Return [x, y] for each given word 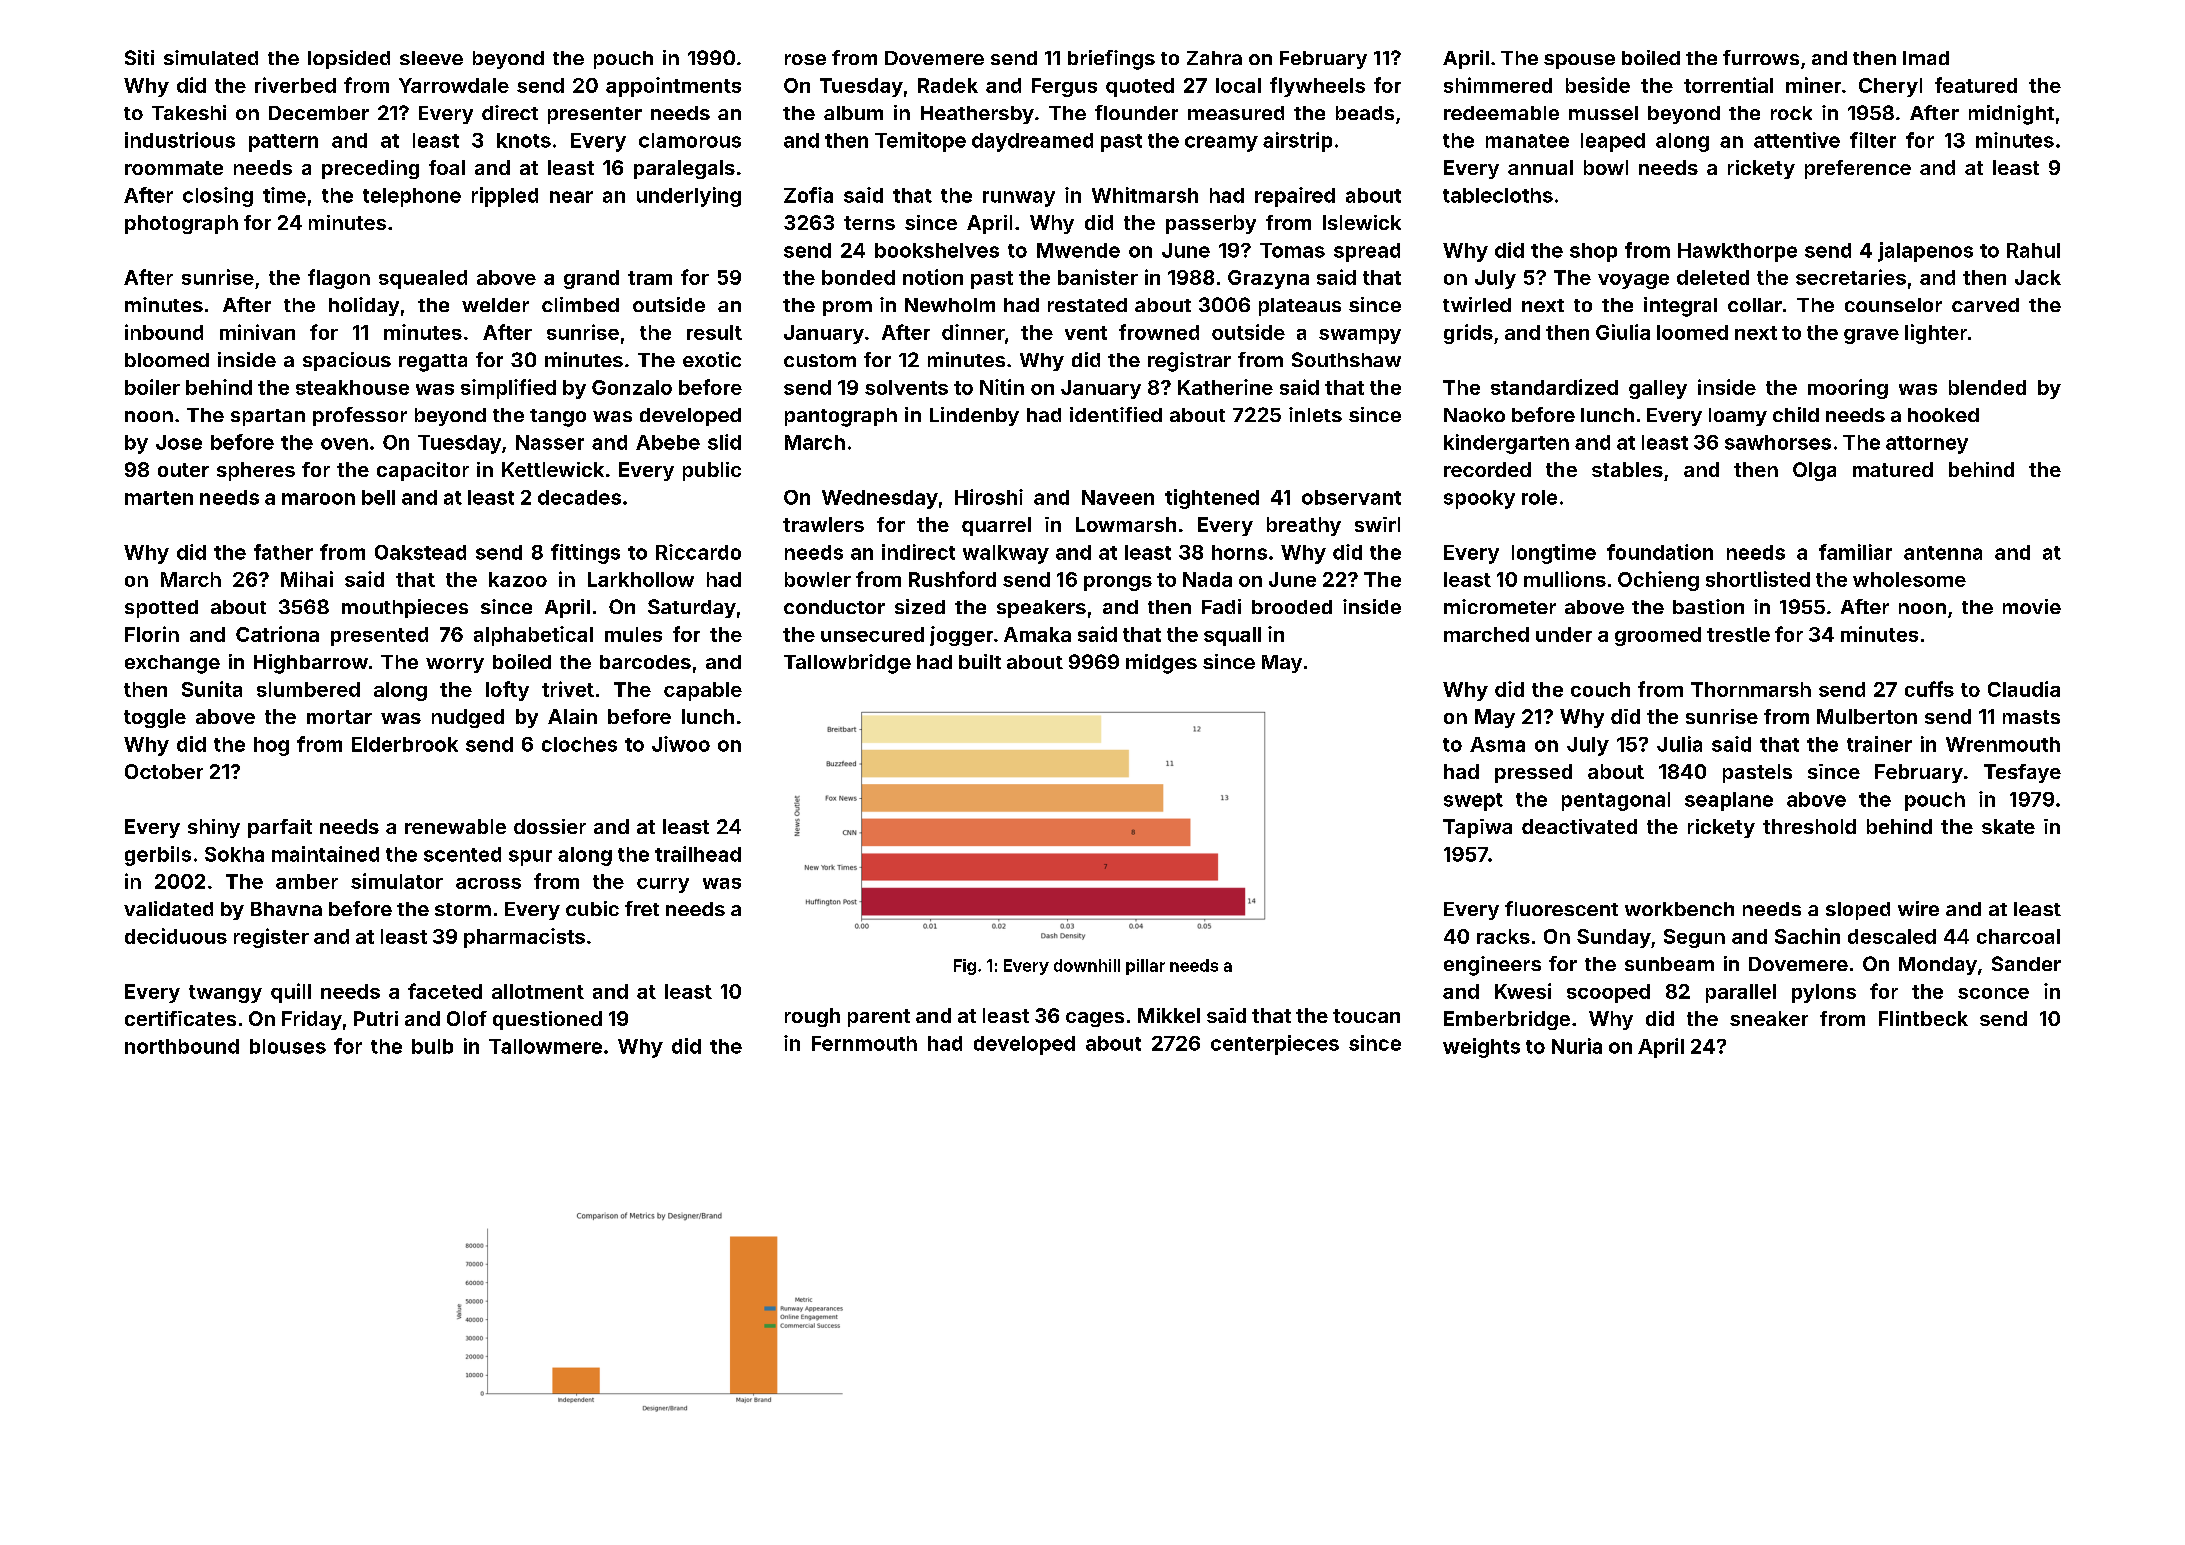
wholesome [1909, 579]
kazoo [518, 579]
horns [1239, 552]
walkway [1006, 554]
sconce [1993, 993]
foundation [1660, 552]
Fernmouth [864, 1043]
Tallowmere [545, 1046]
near [571, 197]
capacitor [423, 471]
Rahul [2033, 250]
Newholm [950, 305]
